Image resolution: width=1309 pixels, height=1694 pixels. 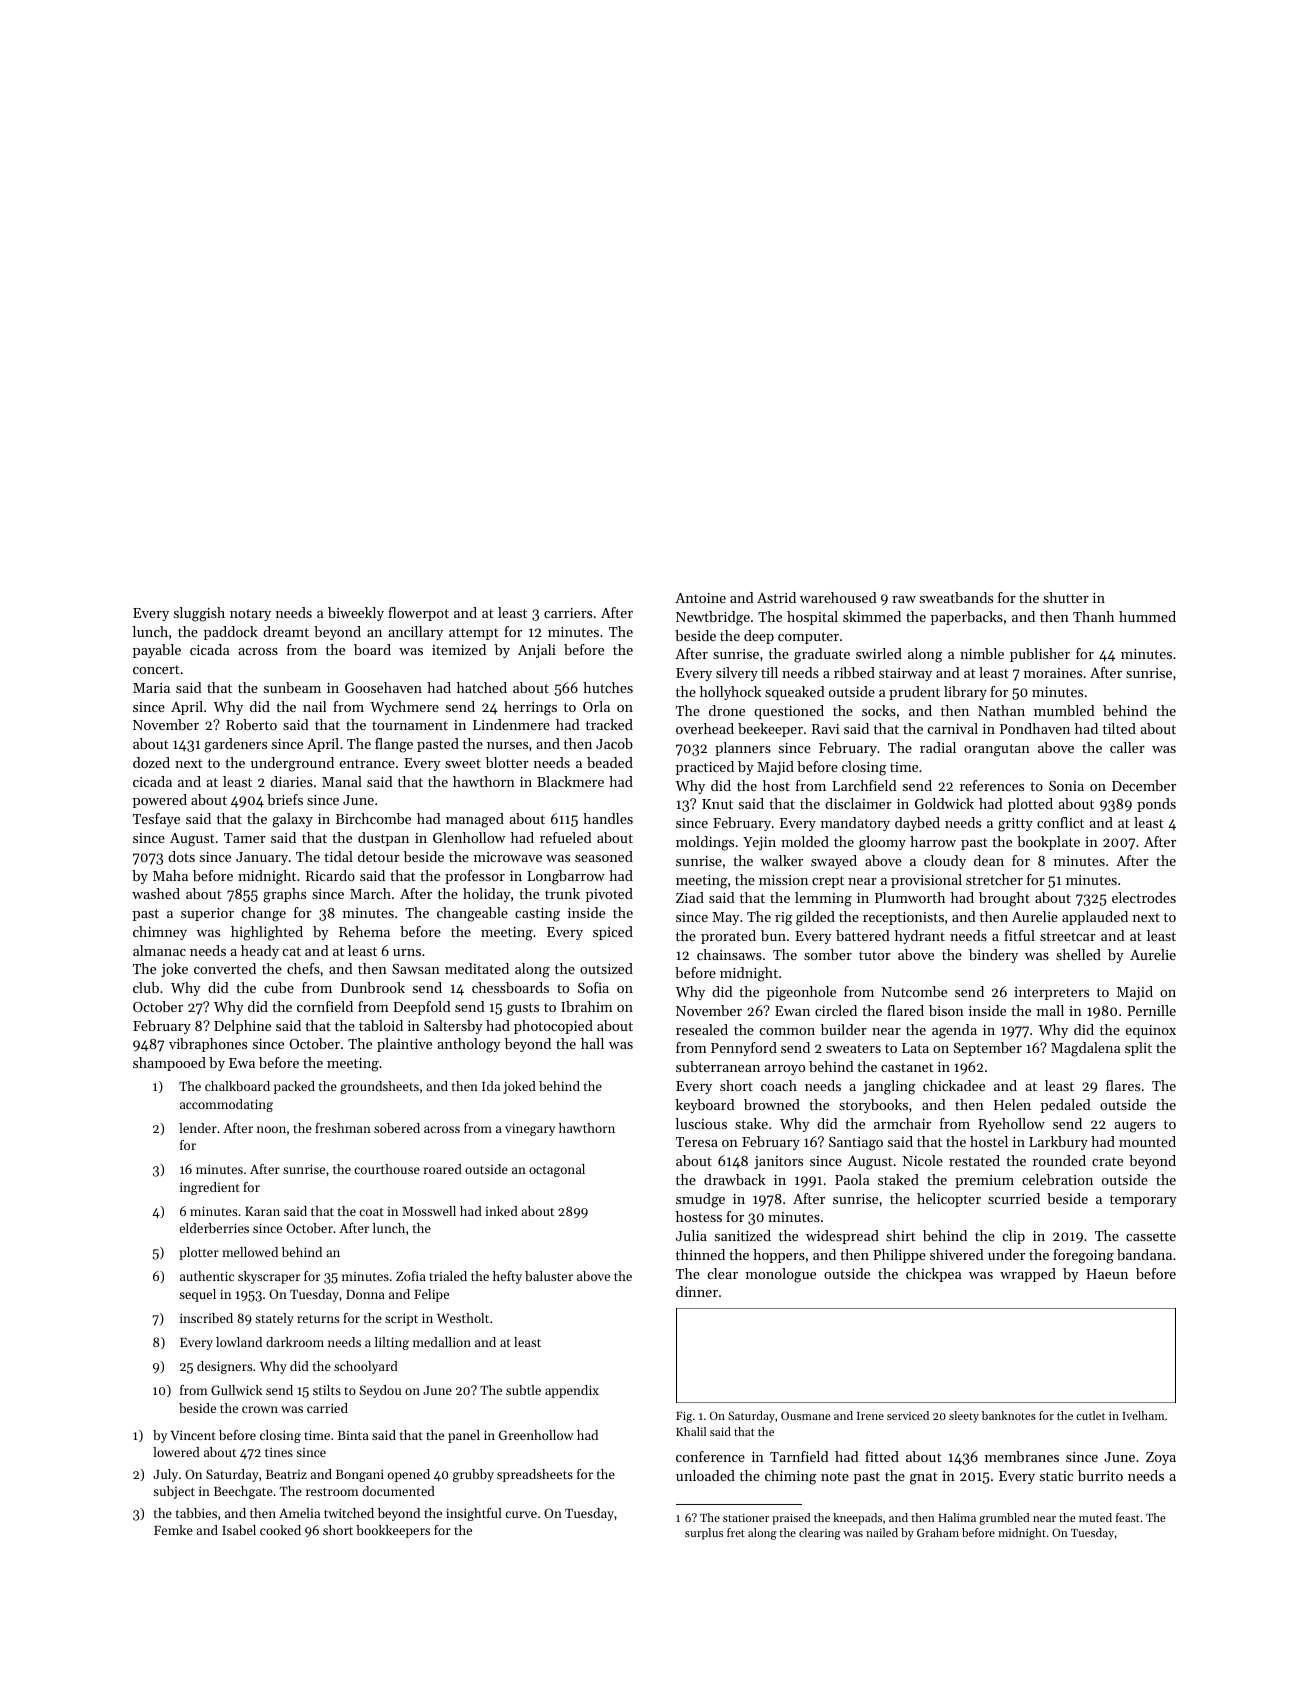 I want to click on sleety, so click(x=964, y=1417).
